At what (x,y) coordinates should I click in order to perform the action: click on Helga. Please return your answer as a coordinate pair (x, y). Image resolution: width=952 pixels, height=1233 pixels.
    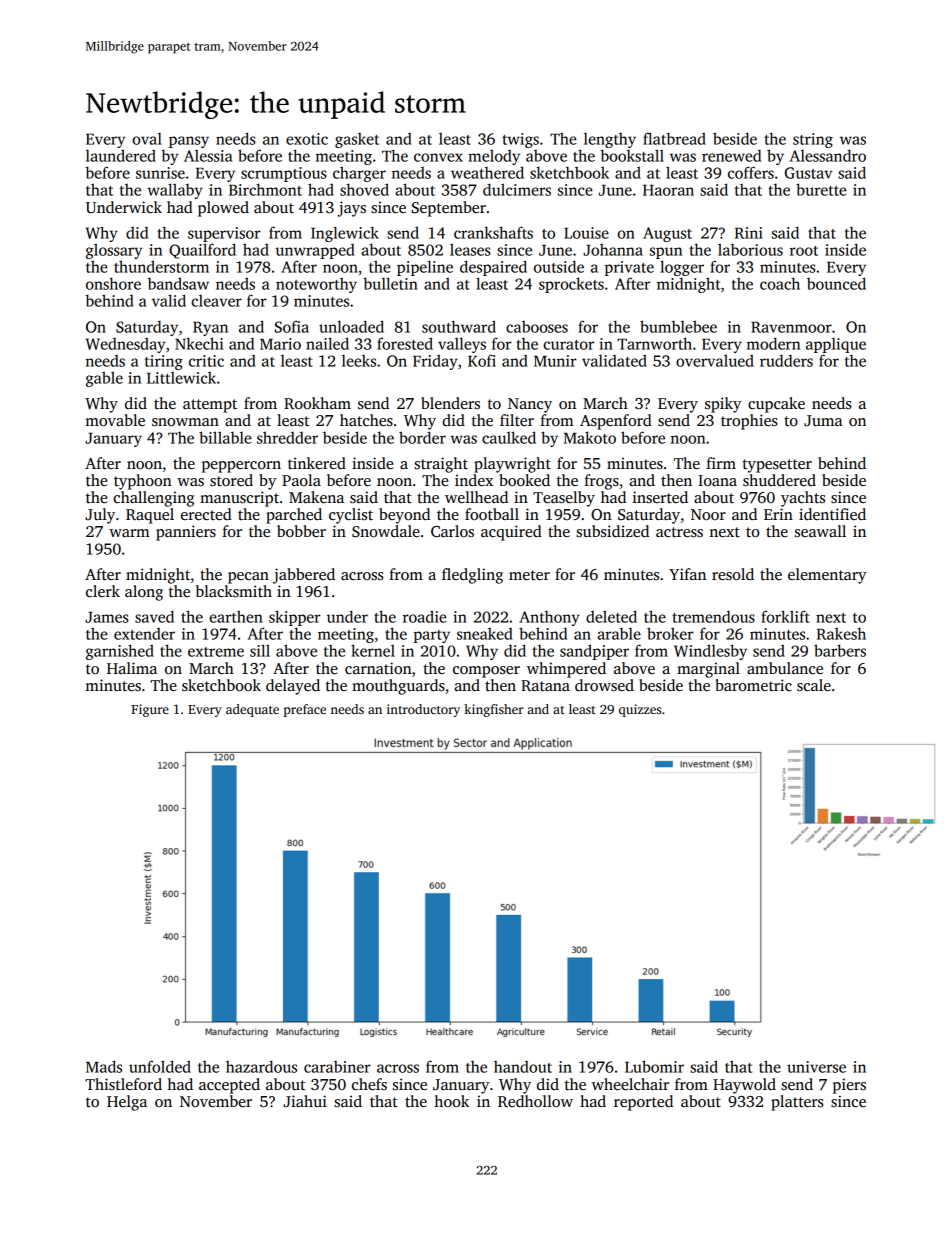
    Looking at the image, I should click on (127, 1103).
